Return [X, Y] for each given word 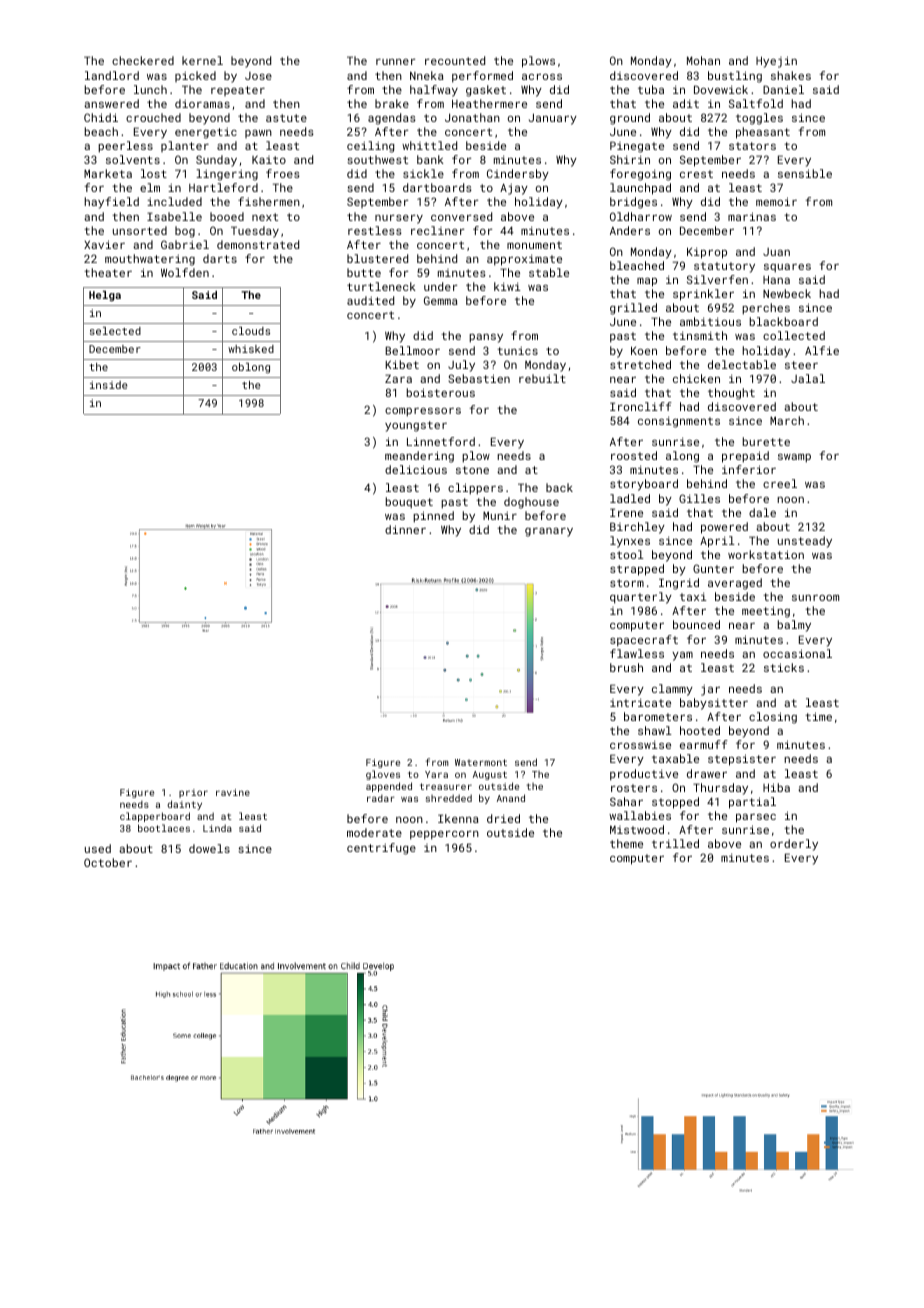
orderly [794, 845]
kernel [202, 60]
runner [395, 62]
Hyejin [776, 62]
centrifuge [381, 849]
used [98, 848]
